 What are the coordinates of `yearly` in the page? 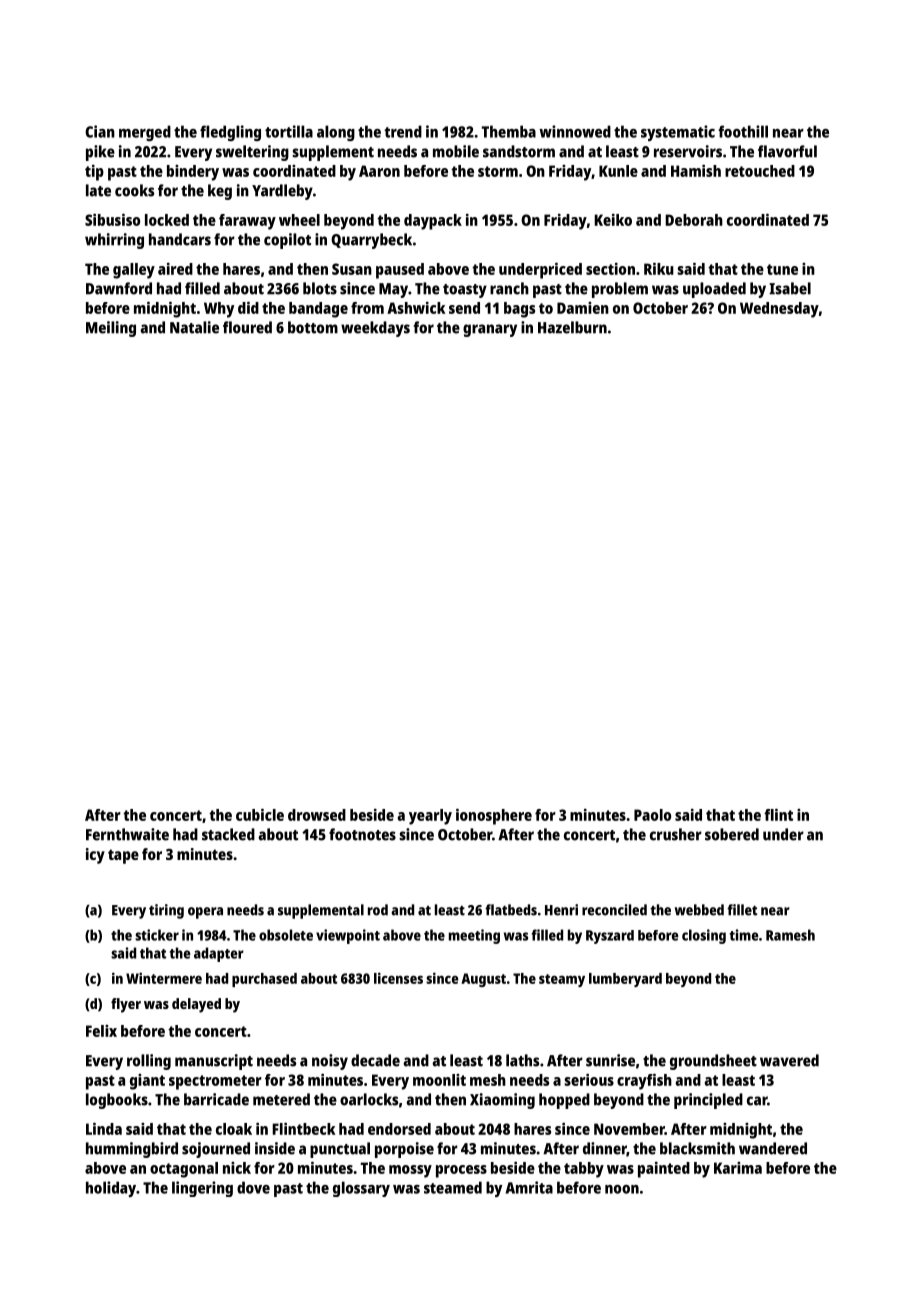 It's located at (430, 817).
